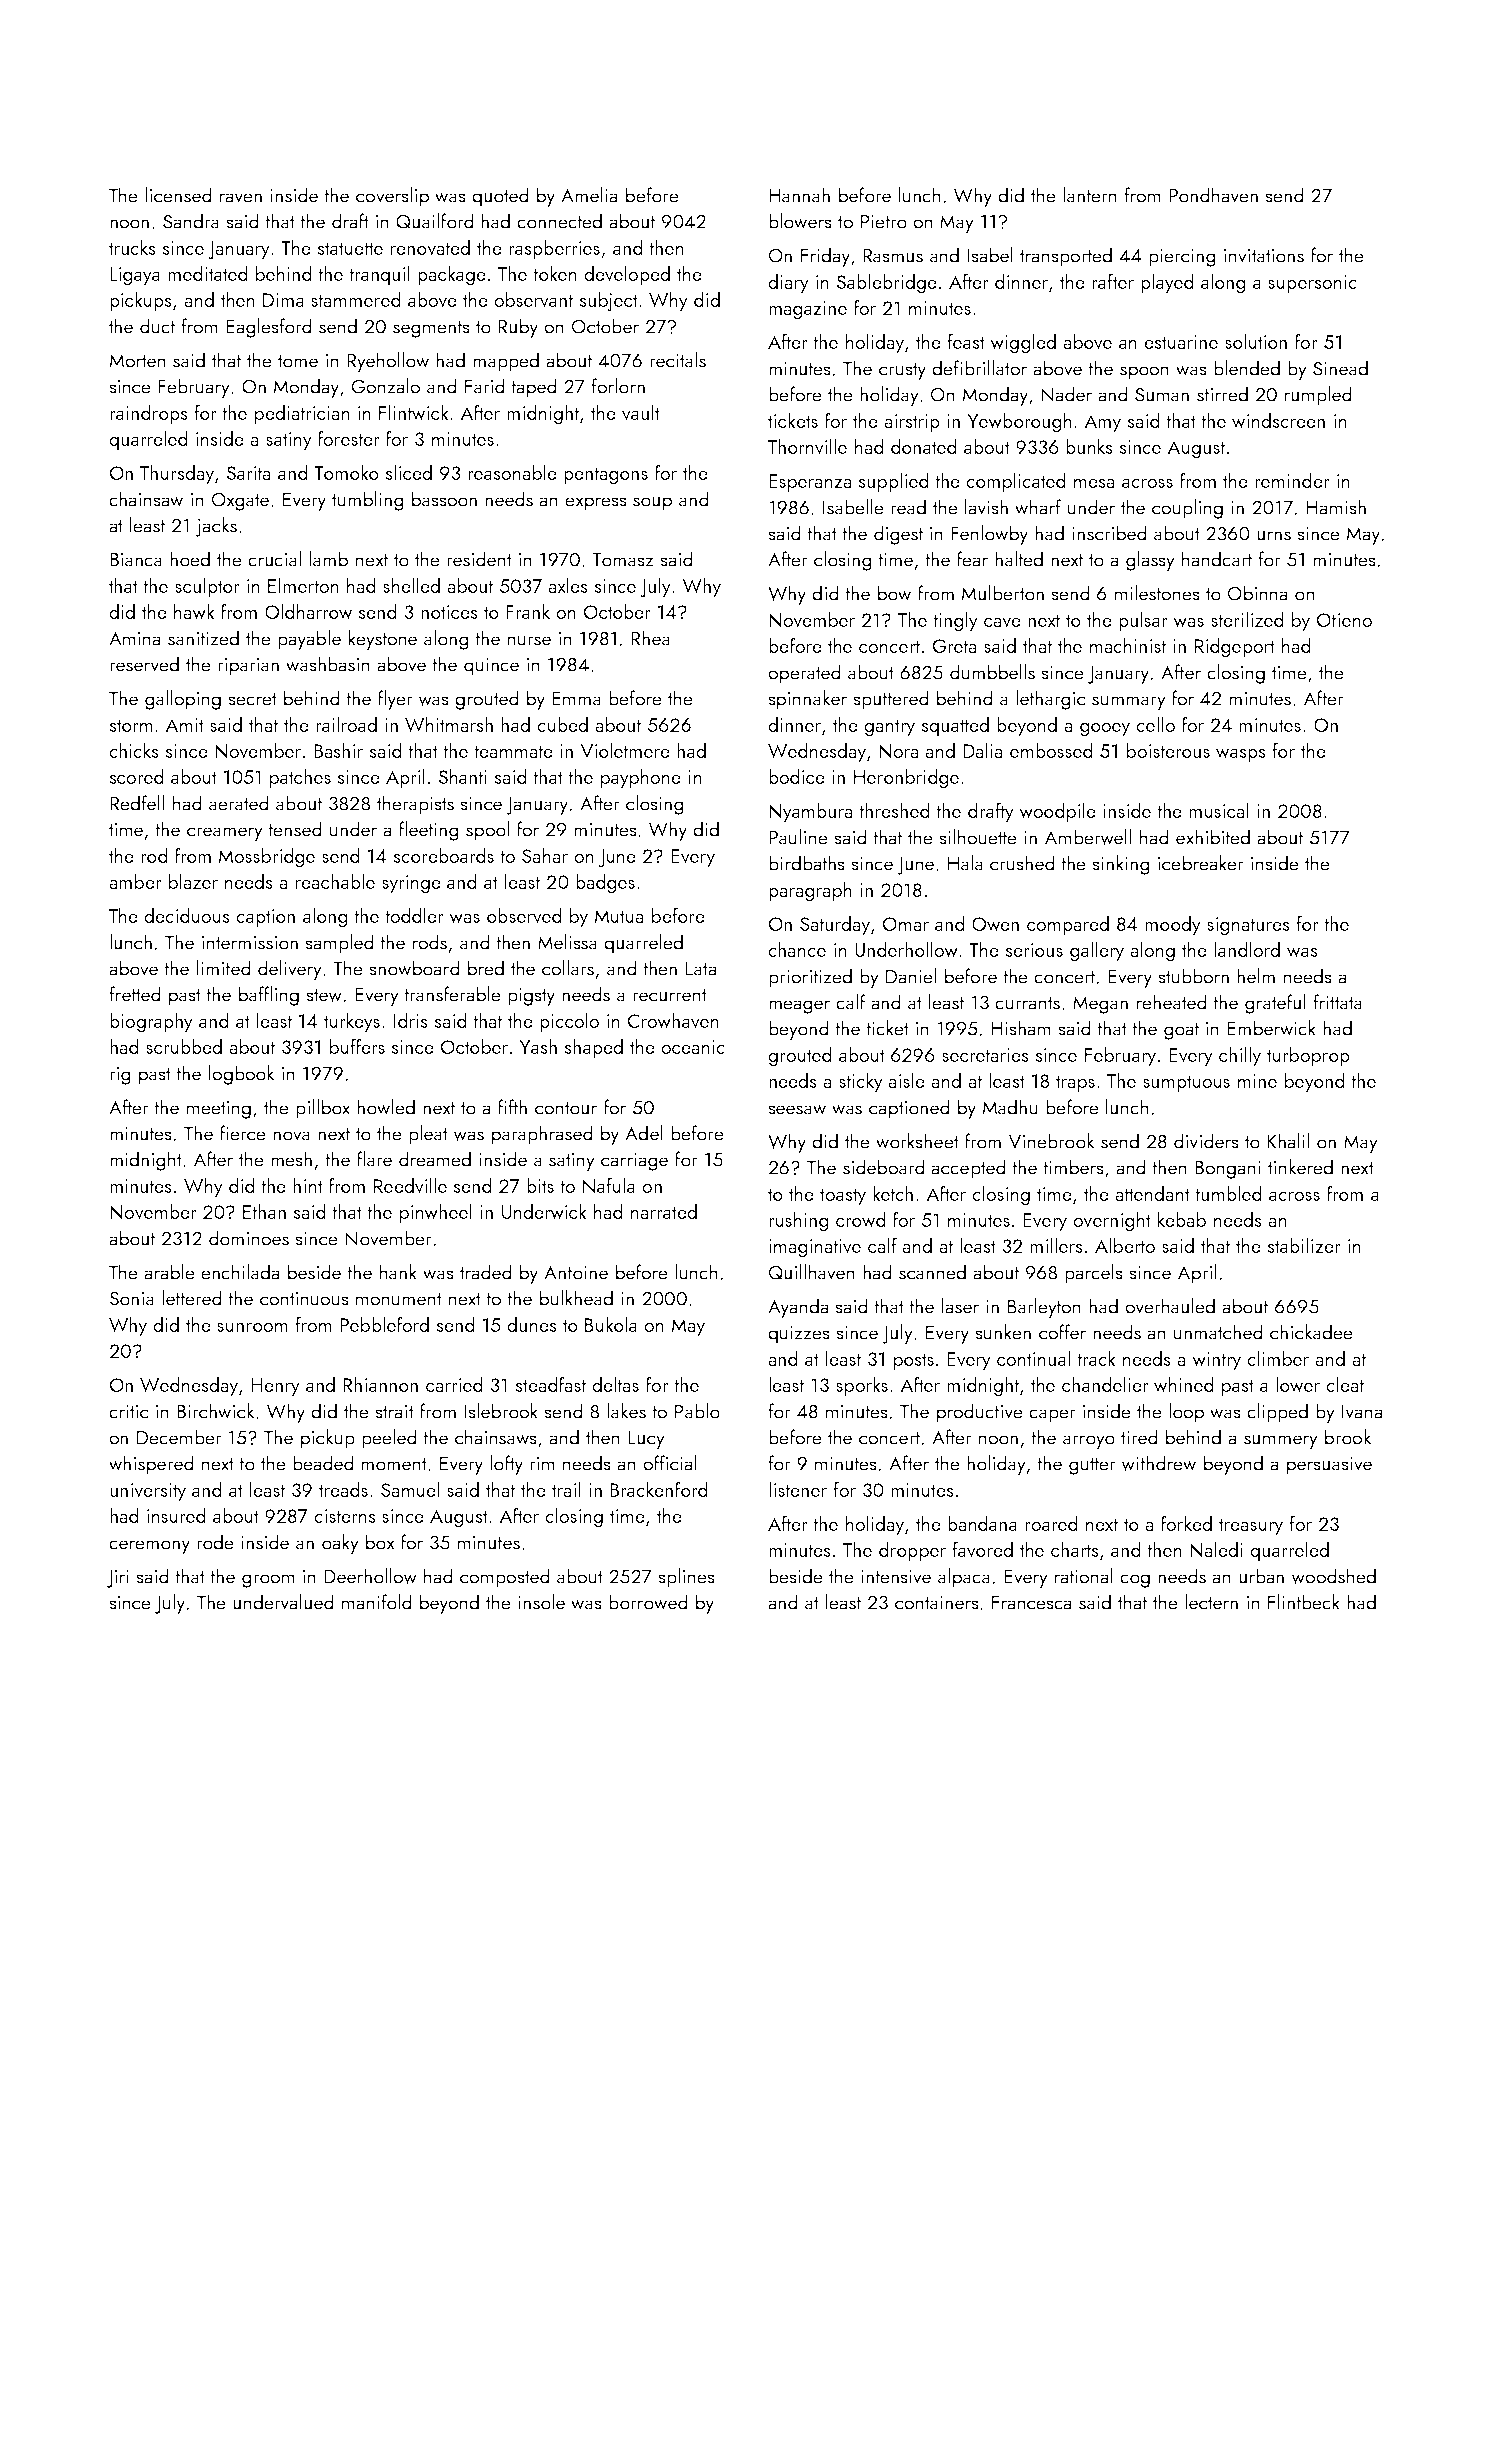 Image resolution: width=1496 pixels, height=2464 pixels. What do you see at coordinates (1066, 394) in the screenshot?
I see `Nader` at bounding box center [1066, 394].
